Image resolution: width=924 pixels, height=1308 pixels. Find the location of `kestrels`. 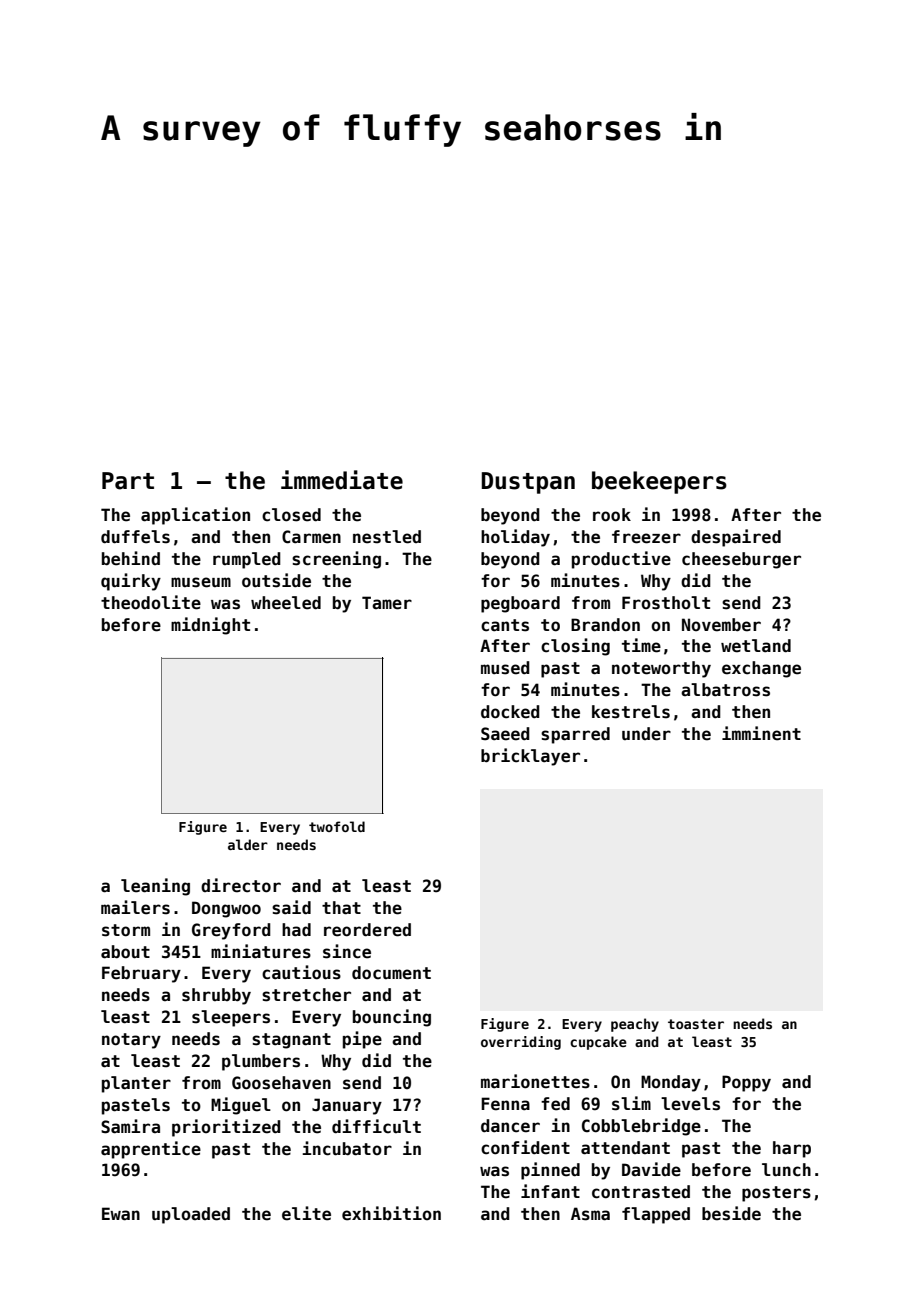

kestrels is located at coordinates (631, 712).
